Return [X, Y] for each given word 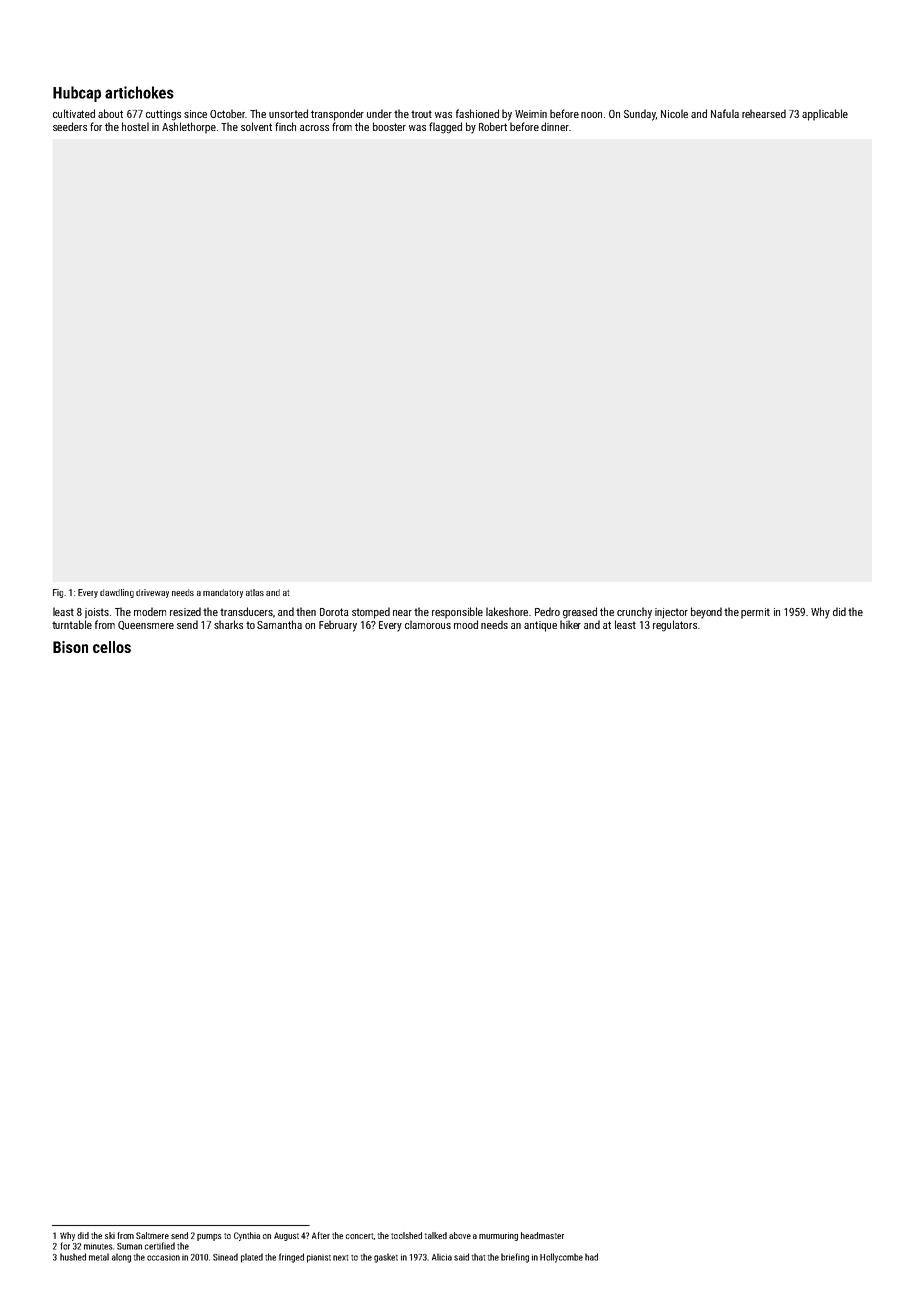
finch [285, 126]
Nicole [674, 113]
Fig [58, 593]
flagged [445, 128]
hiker [570, 624]
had [591, 1257]
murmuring [498, 1236]
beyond [706, 613]
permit [755, 613]
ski [110, 1235]
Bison [70, 647]
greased [580, 613]
